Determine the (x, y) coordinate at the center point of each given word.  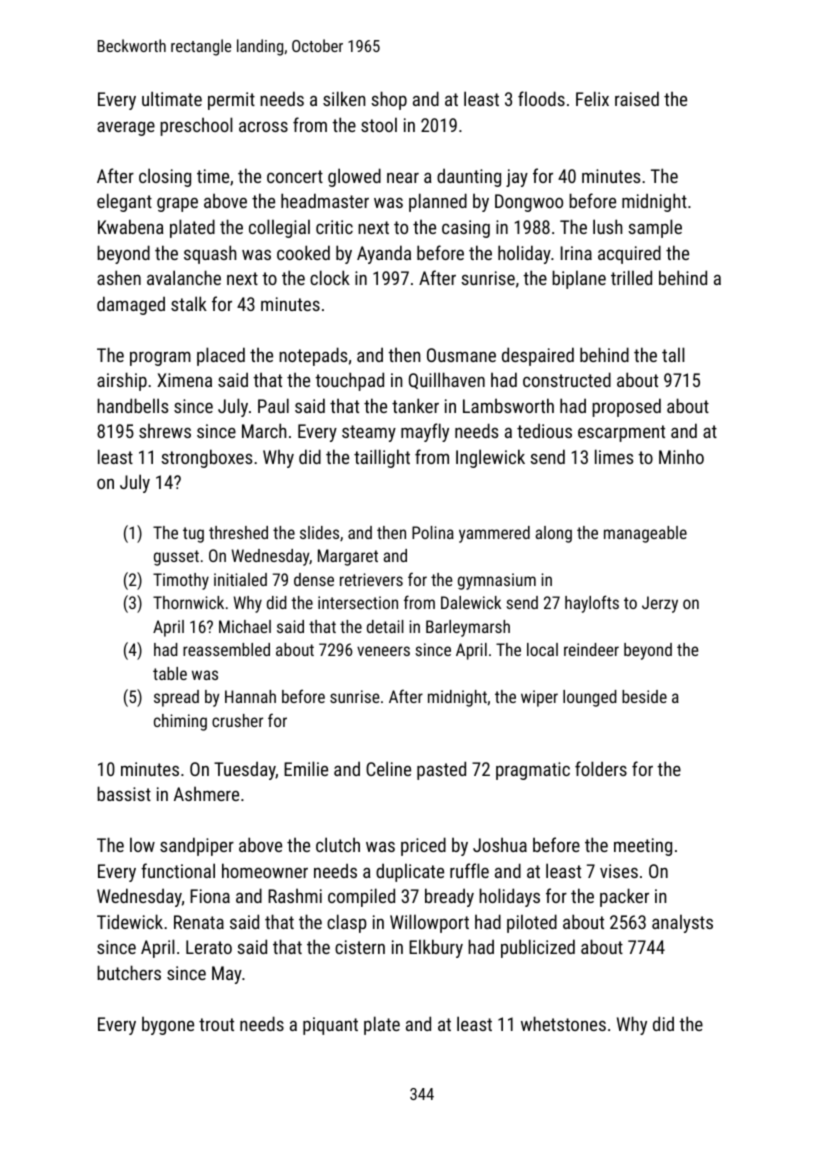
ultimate (172, 98)
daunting (469, 177)
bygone (168, 1026)
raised (637, 98)
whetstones (563, 1023)
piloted (532, 923)
